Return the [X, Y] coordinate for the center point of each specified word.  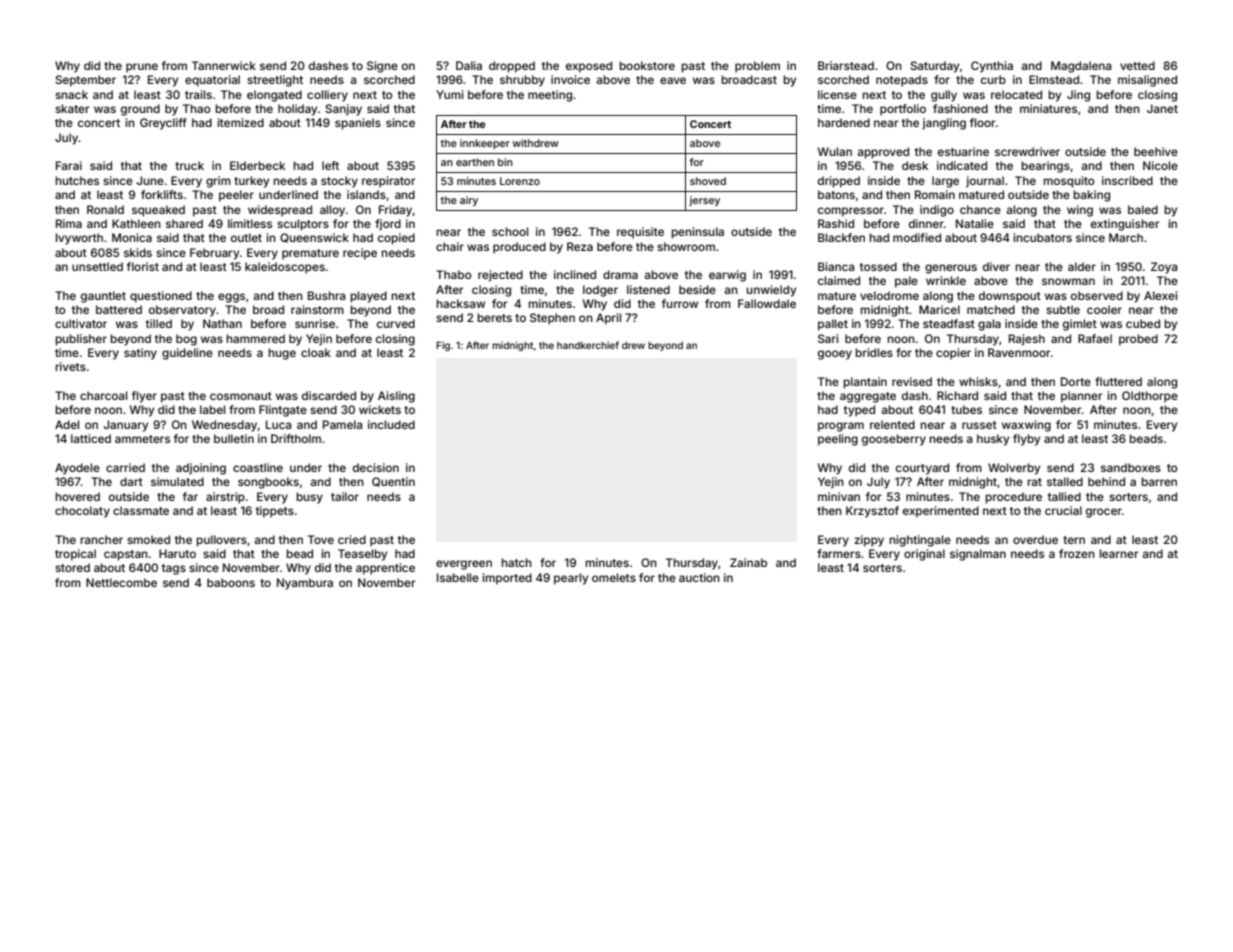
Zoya [1164, 268]
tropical [75, 555]
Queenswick [314, 238]
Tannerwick [224, 65]
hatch [516, 562]
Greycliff [163, 124]
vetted [1137, 65]
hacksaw [460, 303]
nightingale [920, 541]
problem [757, 67]
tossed [878, 266]
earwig [727, 276]
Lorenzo [520, 181]
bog [186, 340]
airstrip [225, 498]
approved [883, 153]
